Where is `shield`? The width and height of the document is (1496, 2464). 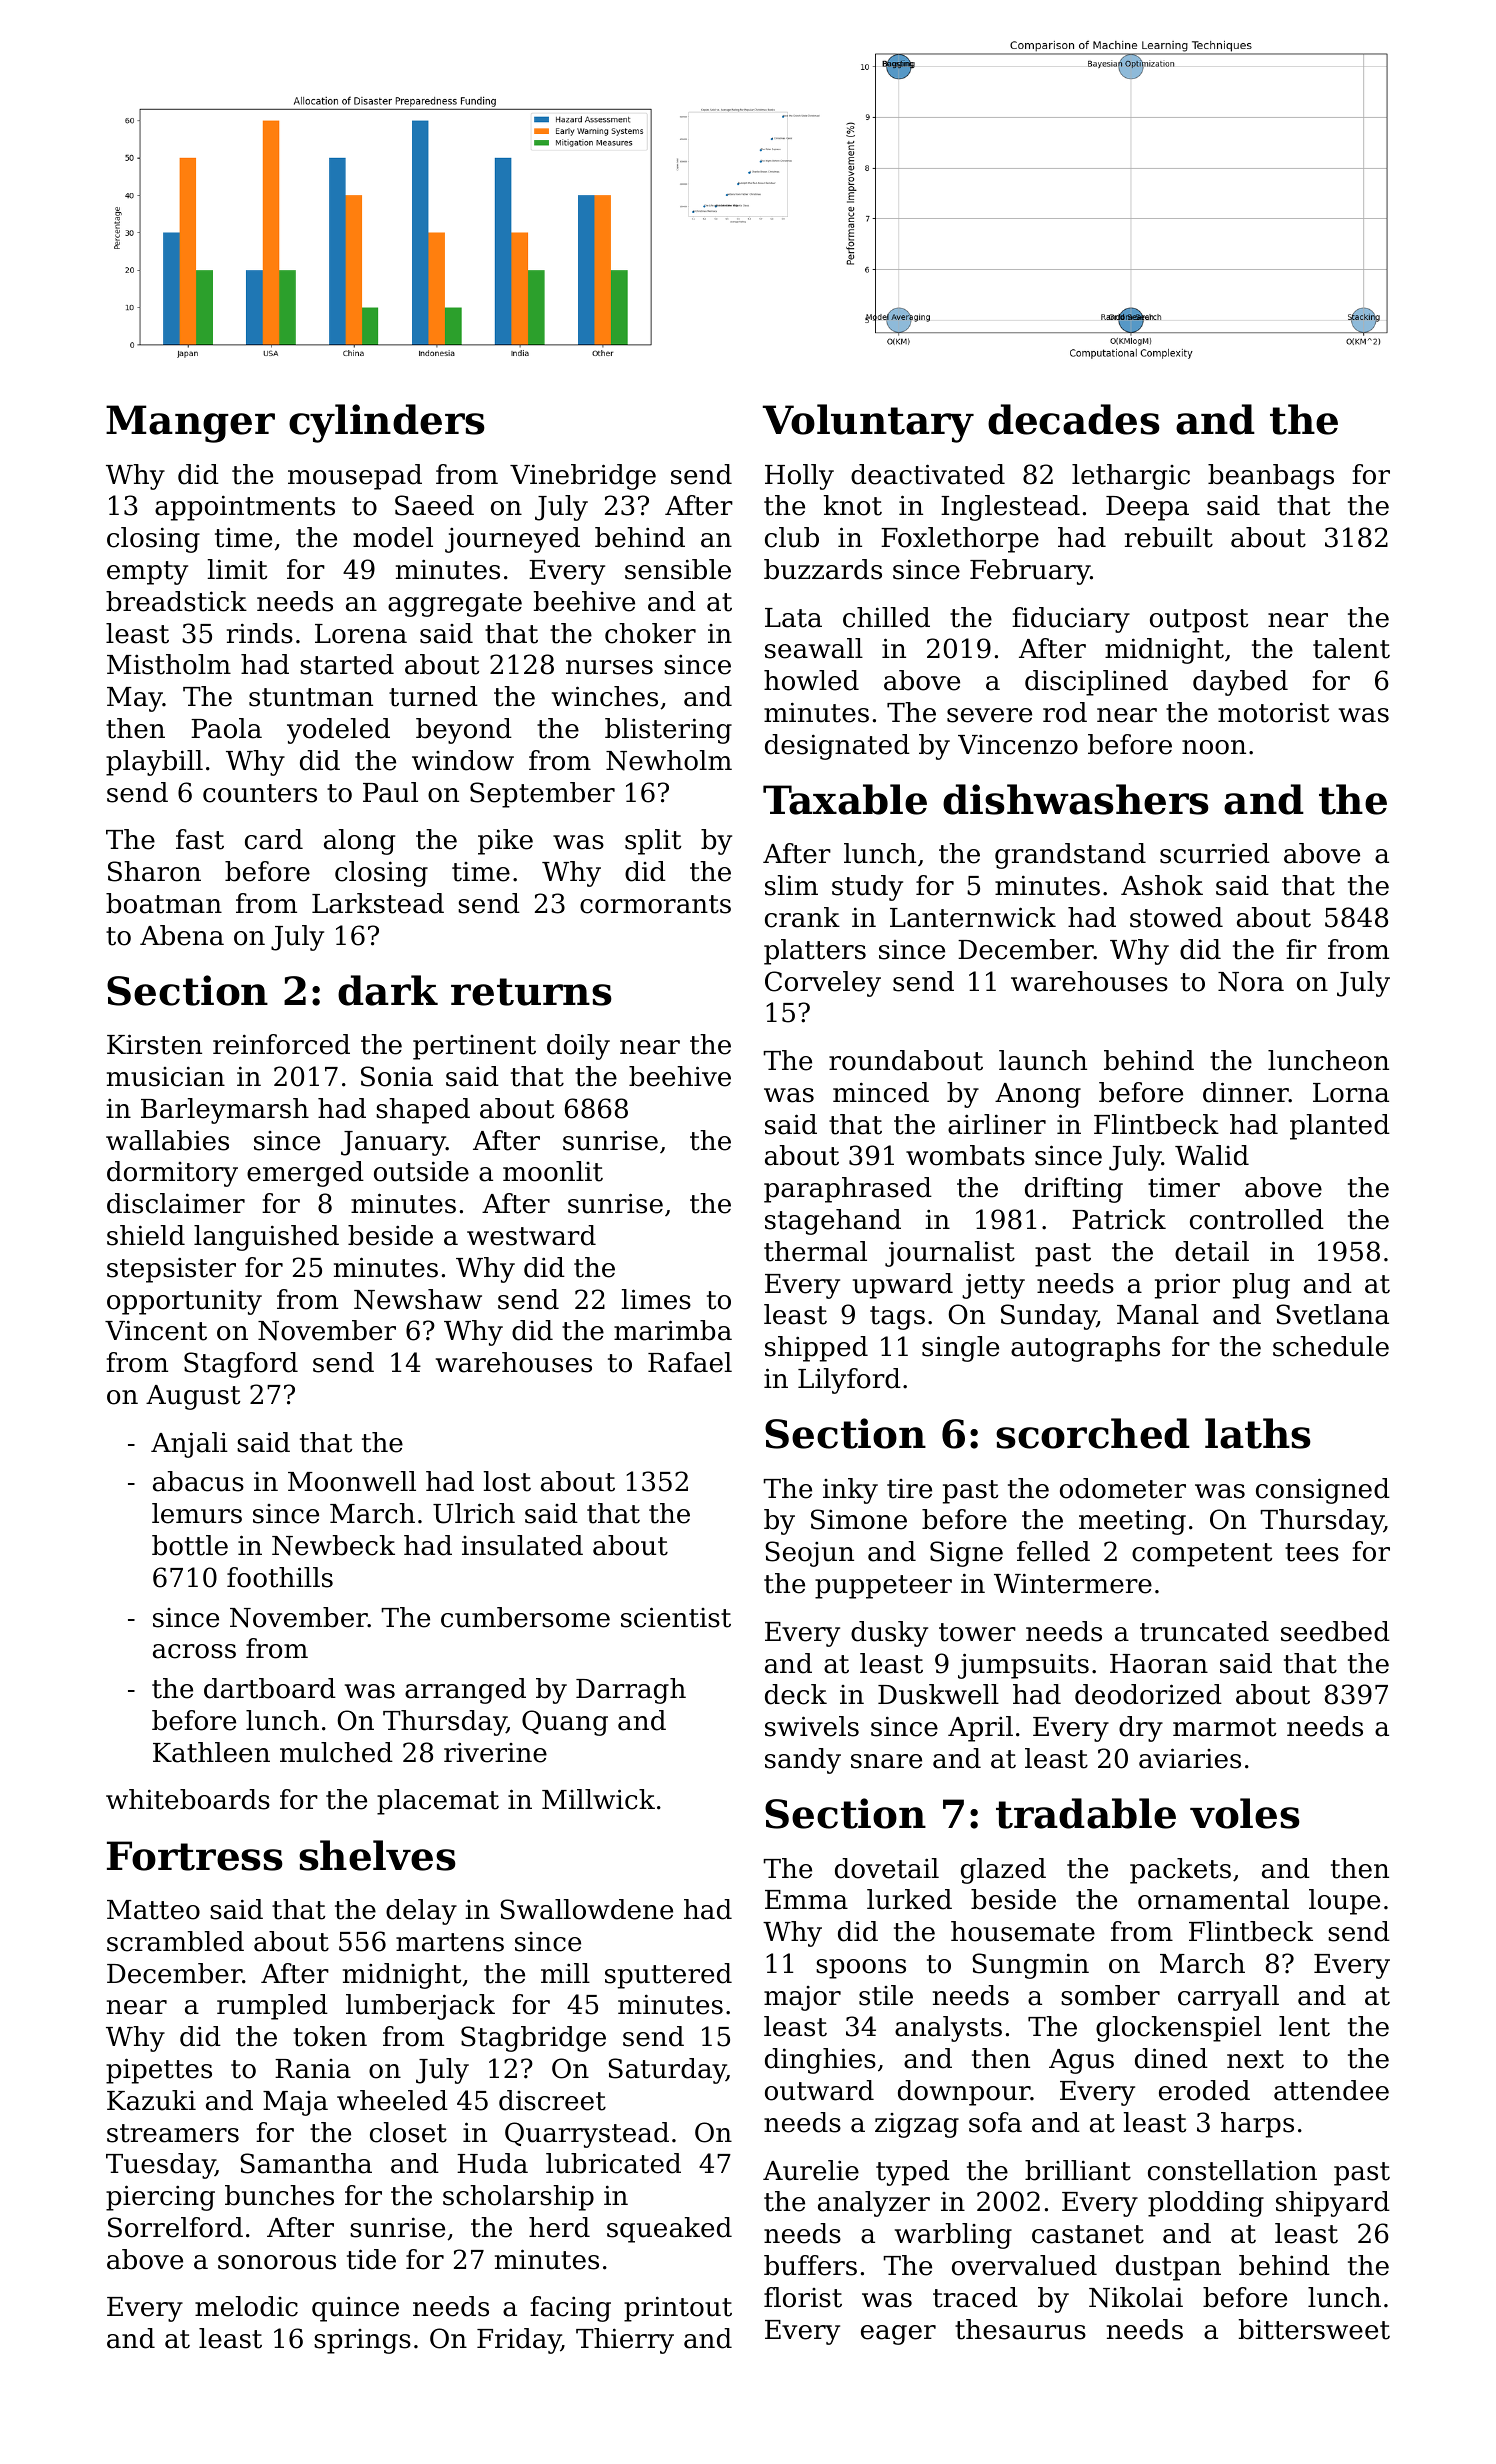
shield is located at coordinates (146, 1235).
